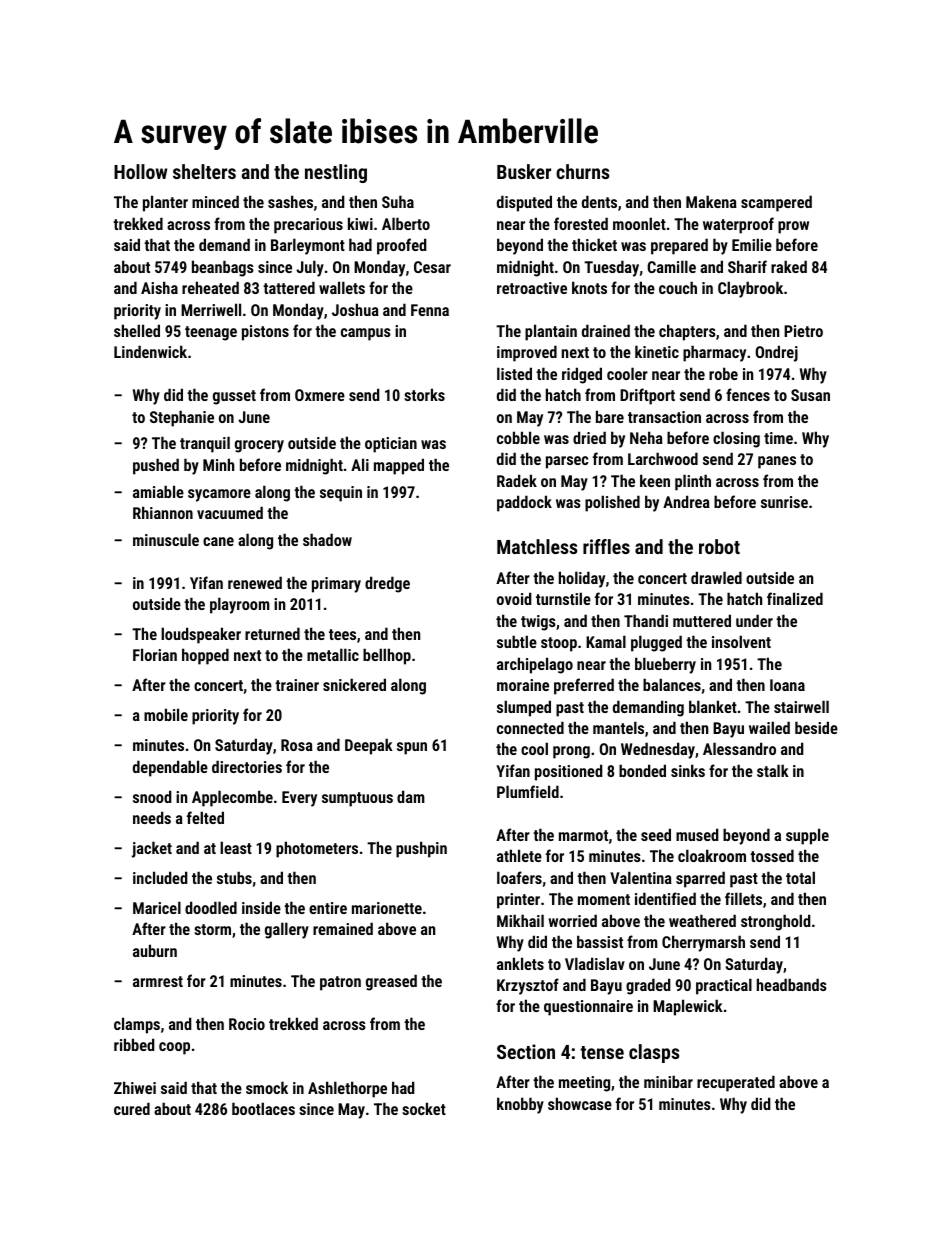 Image resolution: width=952 pixels, height=1233 pixels. Describe the element at coordinates (255, 582) in the screenshot. I see `renewed` at that location.
